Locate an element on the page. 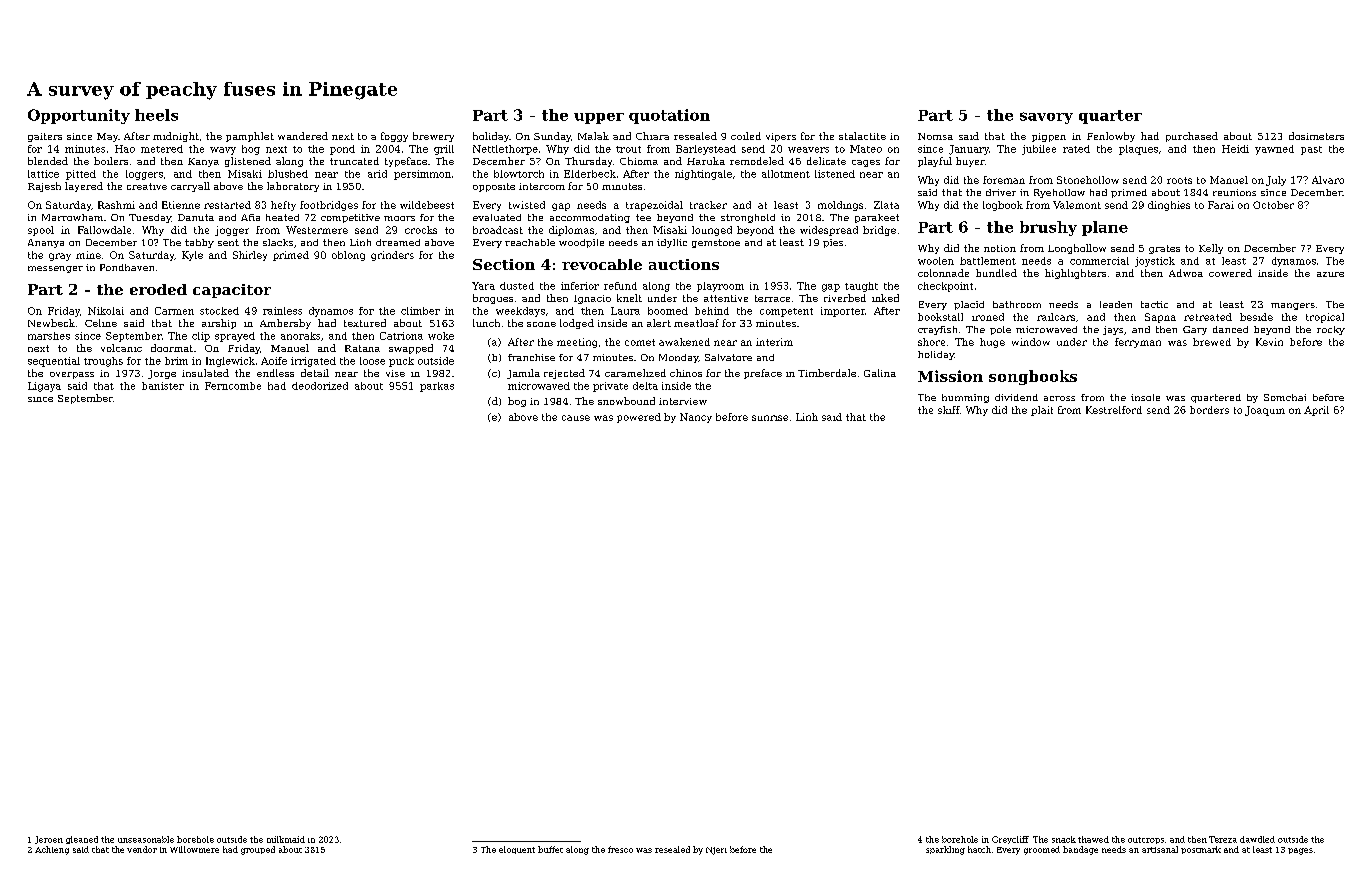 The image size is (1372, 887). sparkling is located at coordinates (945, 850).
